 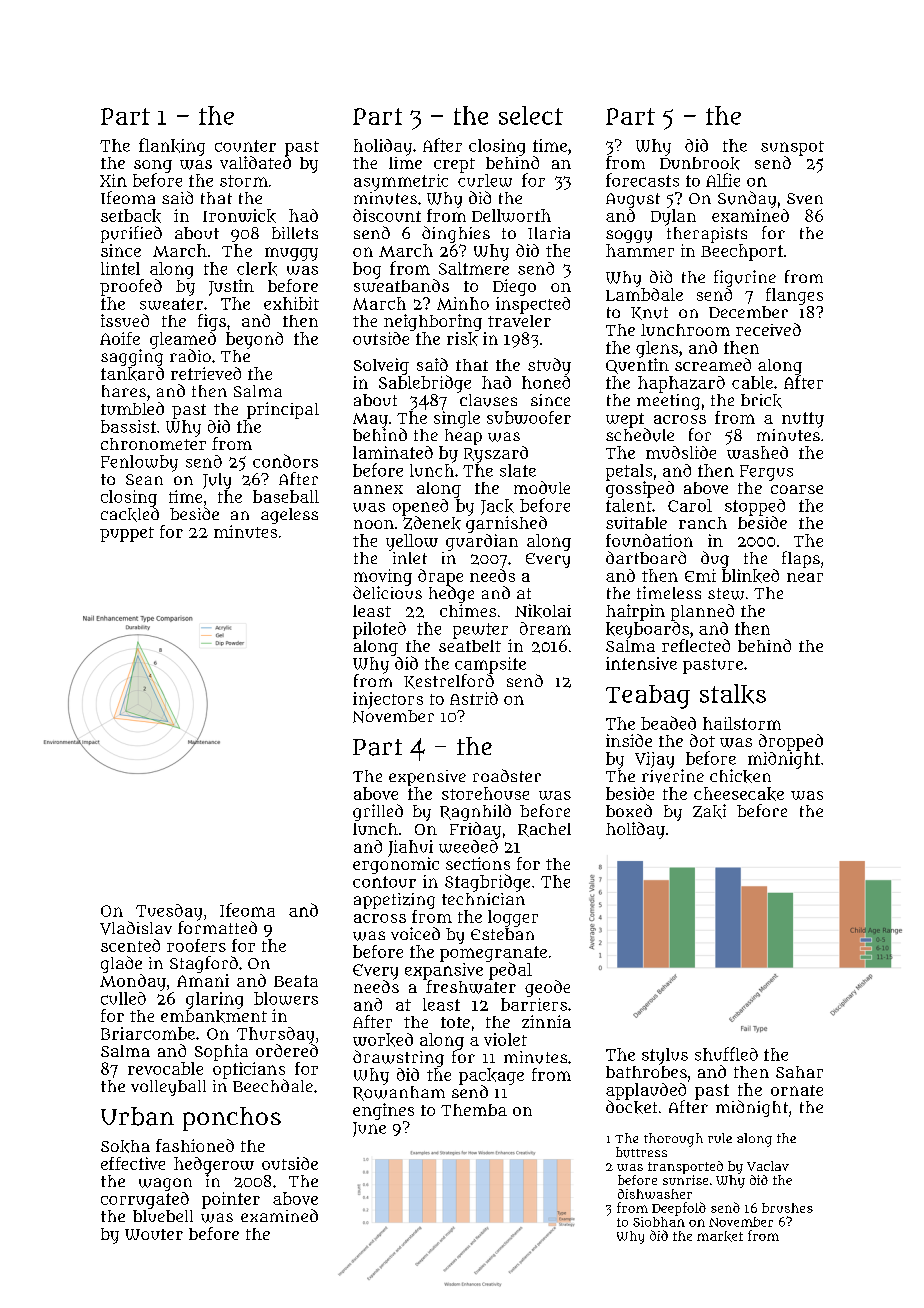 What do you see at coordinates (739, 794) in the screenshot?
I see `cheesecake` at bounding box center [739, 794].
